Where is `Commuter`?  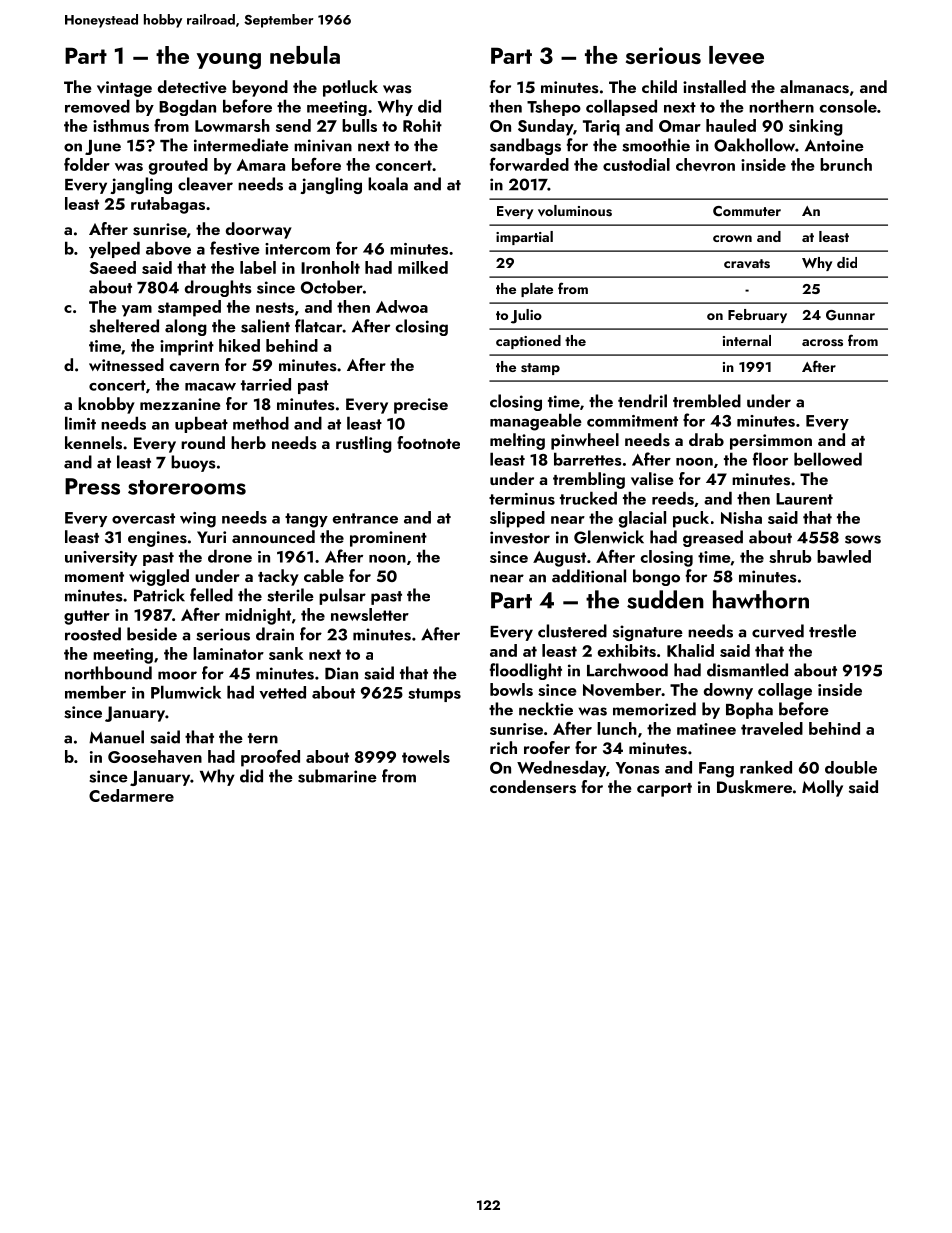 Commuter is located at coordinates (747, 211).
